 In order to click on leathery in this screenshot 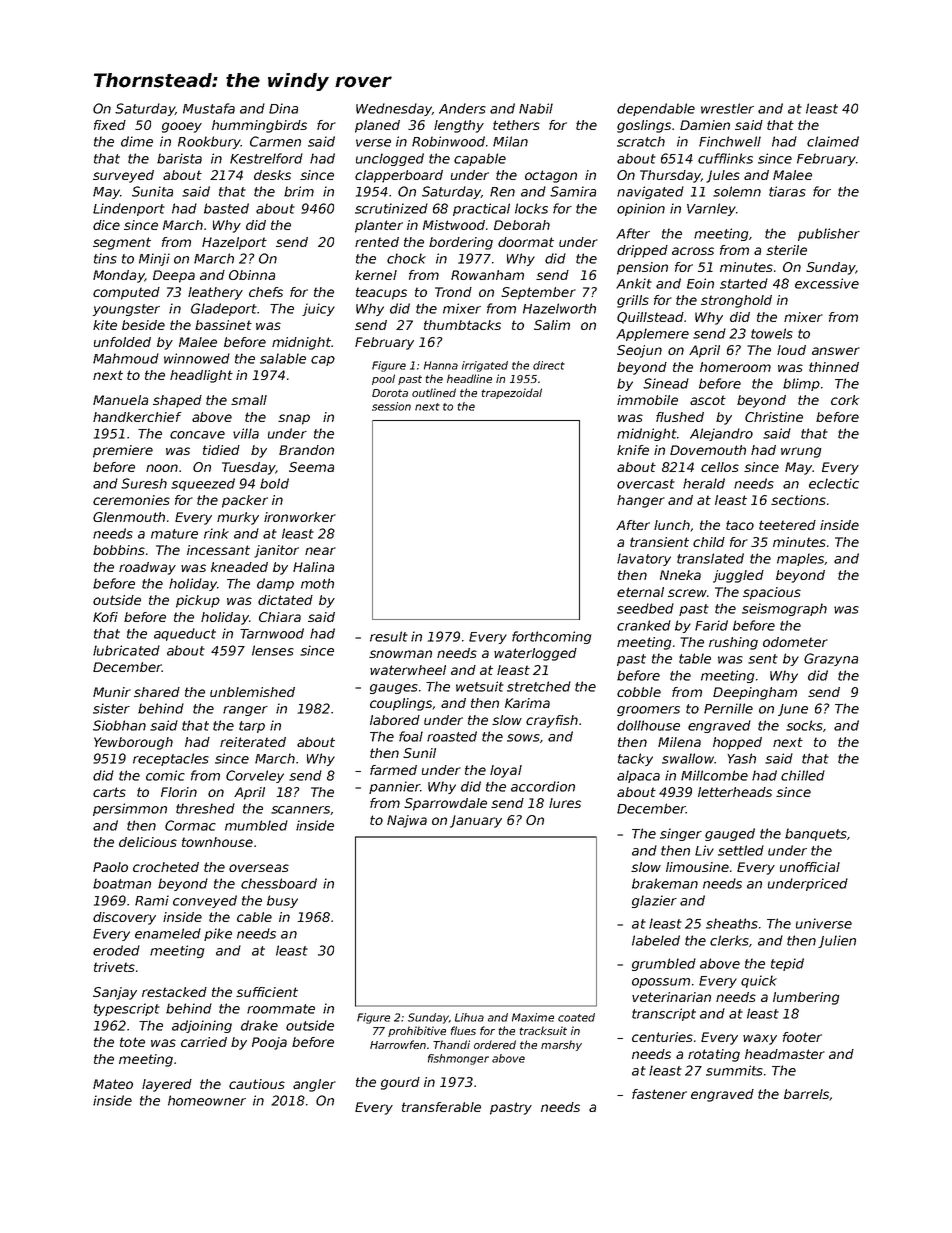, I will do `click(215, 293)`.
